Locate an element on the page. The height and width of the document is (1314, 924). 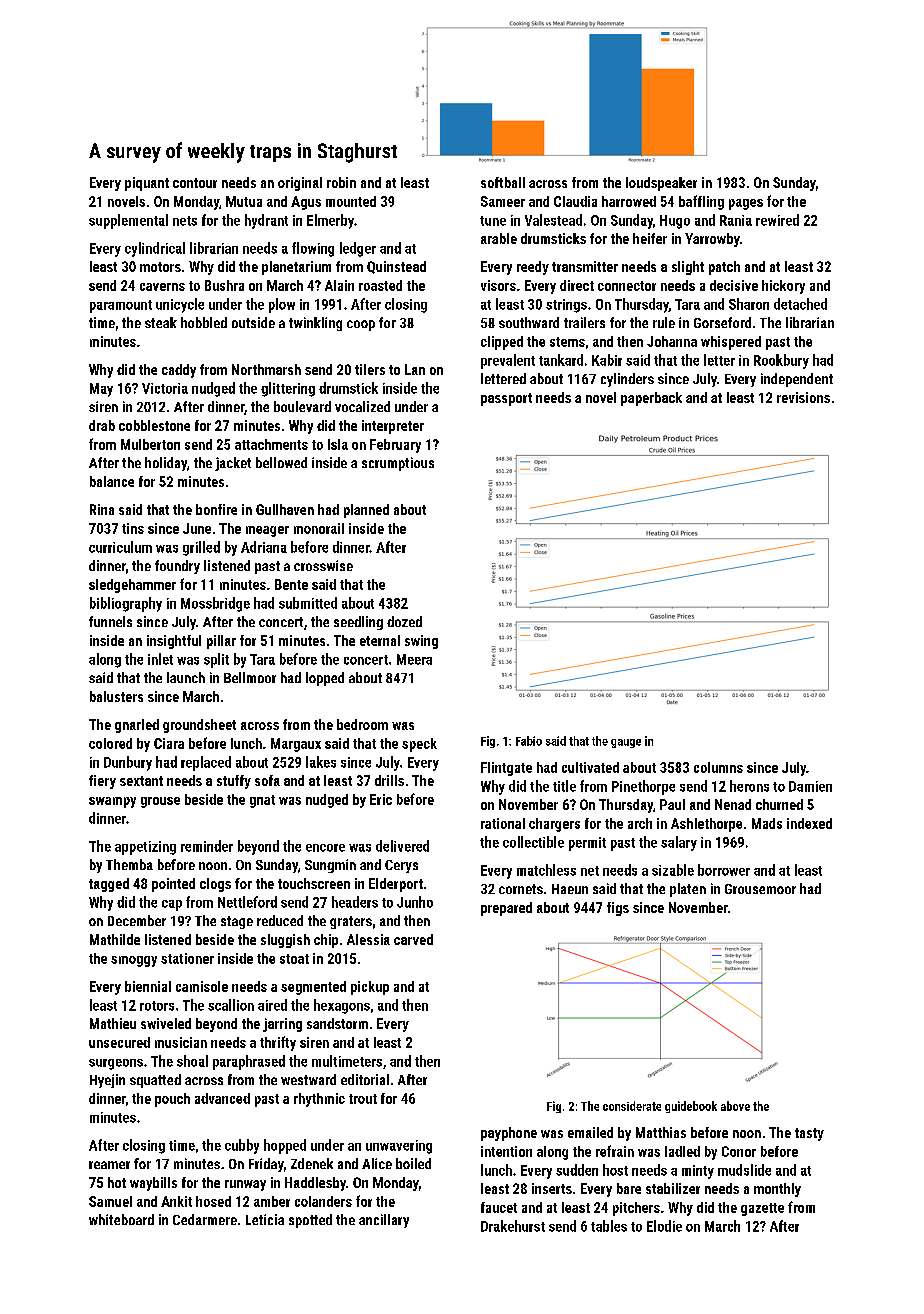
Elodie is located at coordinates (664, 1226).
